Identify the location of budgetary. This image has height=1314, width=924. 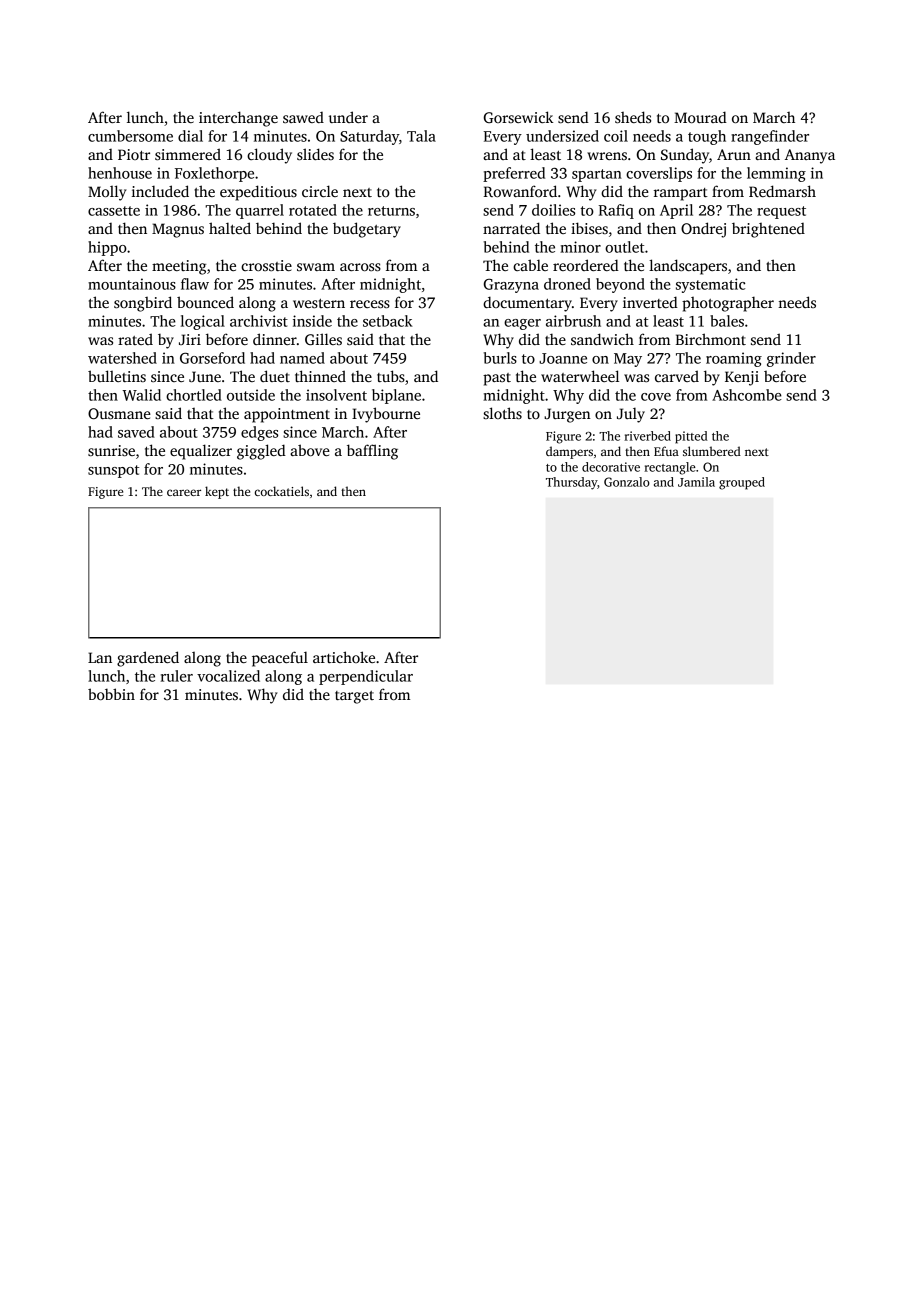
(367, 230).
